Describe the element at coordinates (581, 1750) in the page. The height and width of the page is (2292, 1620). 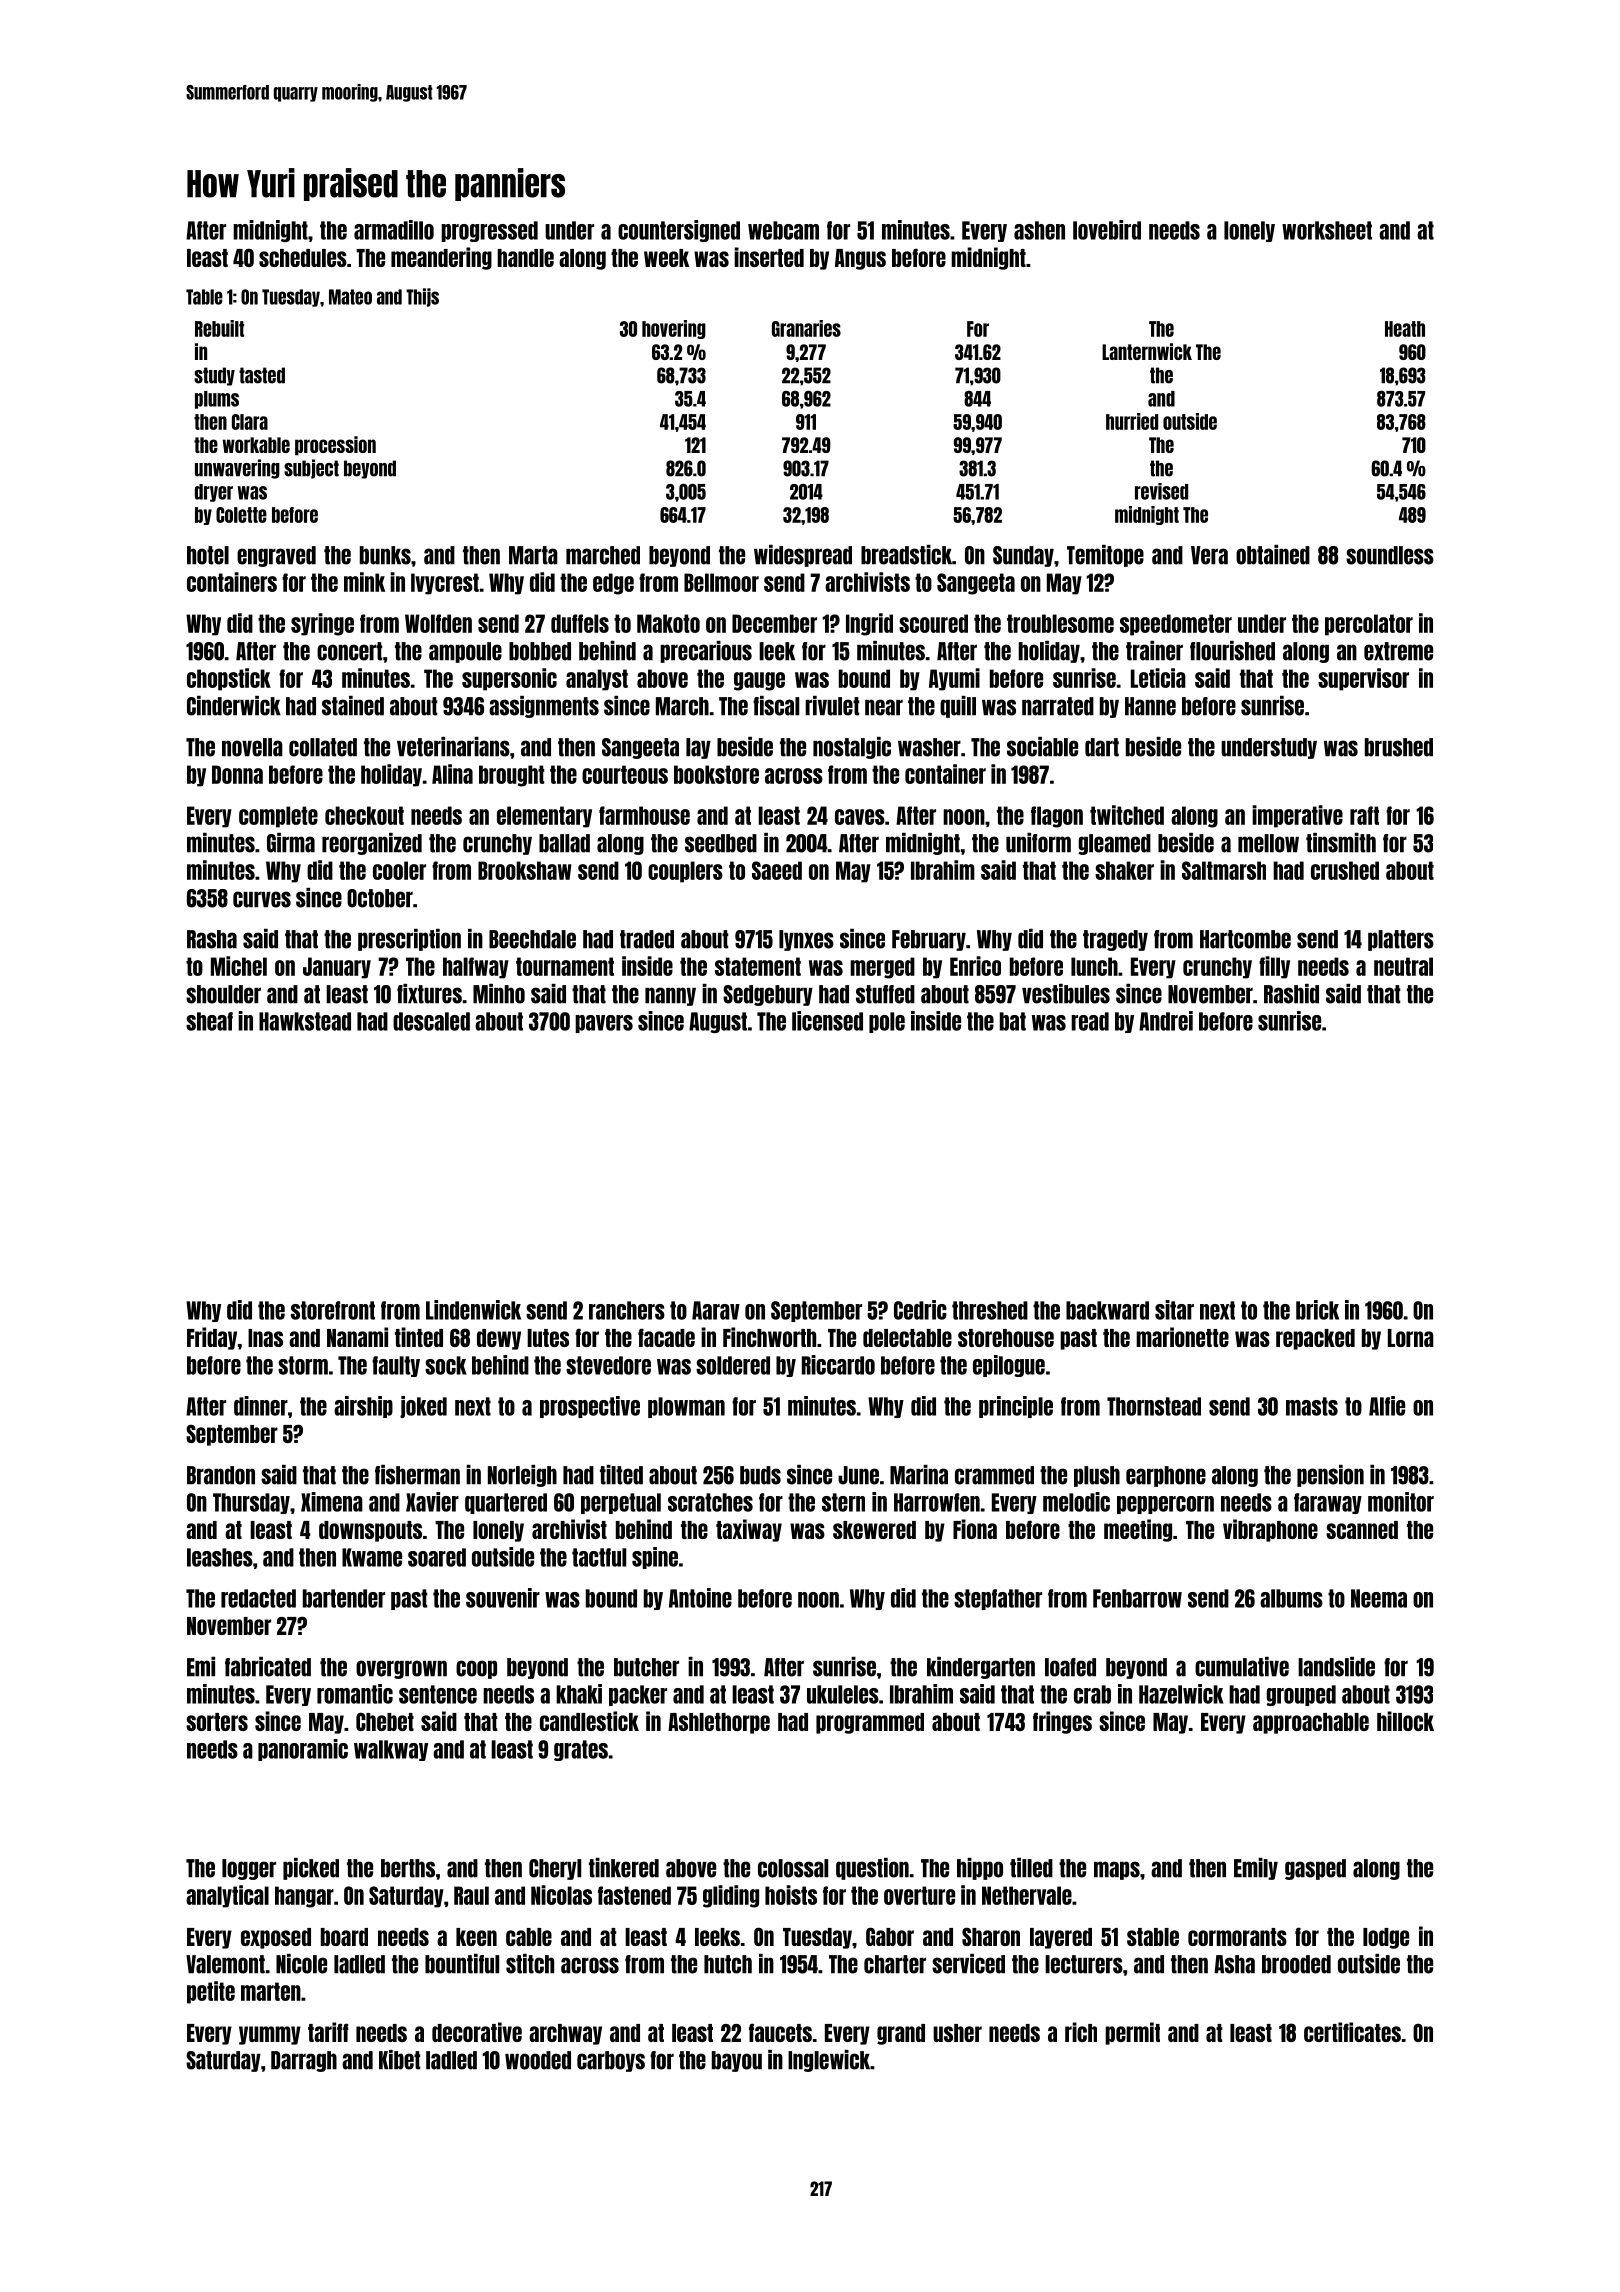
I see `grates` at that location.
